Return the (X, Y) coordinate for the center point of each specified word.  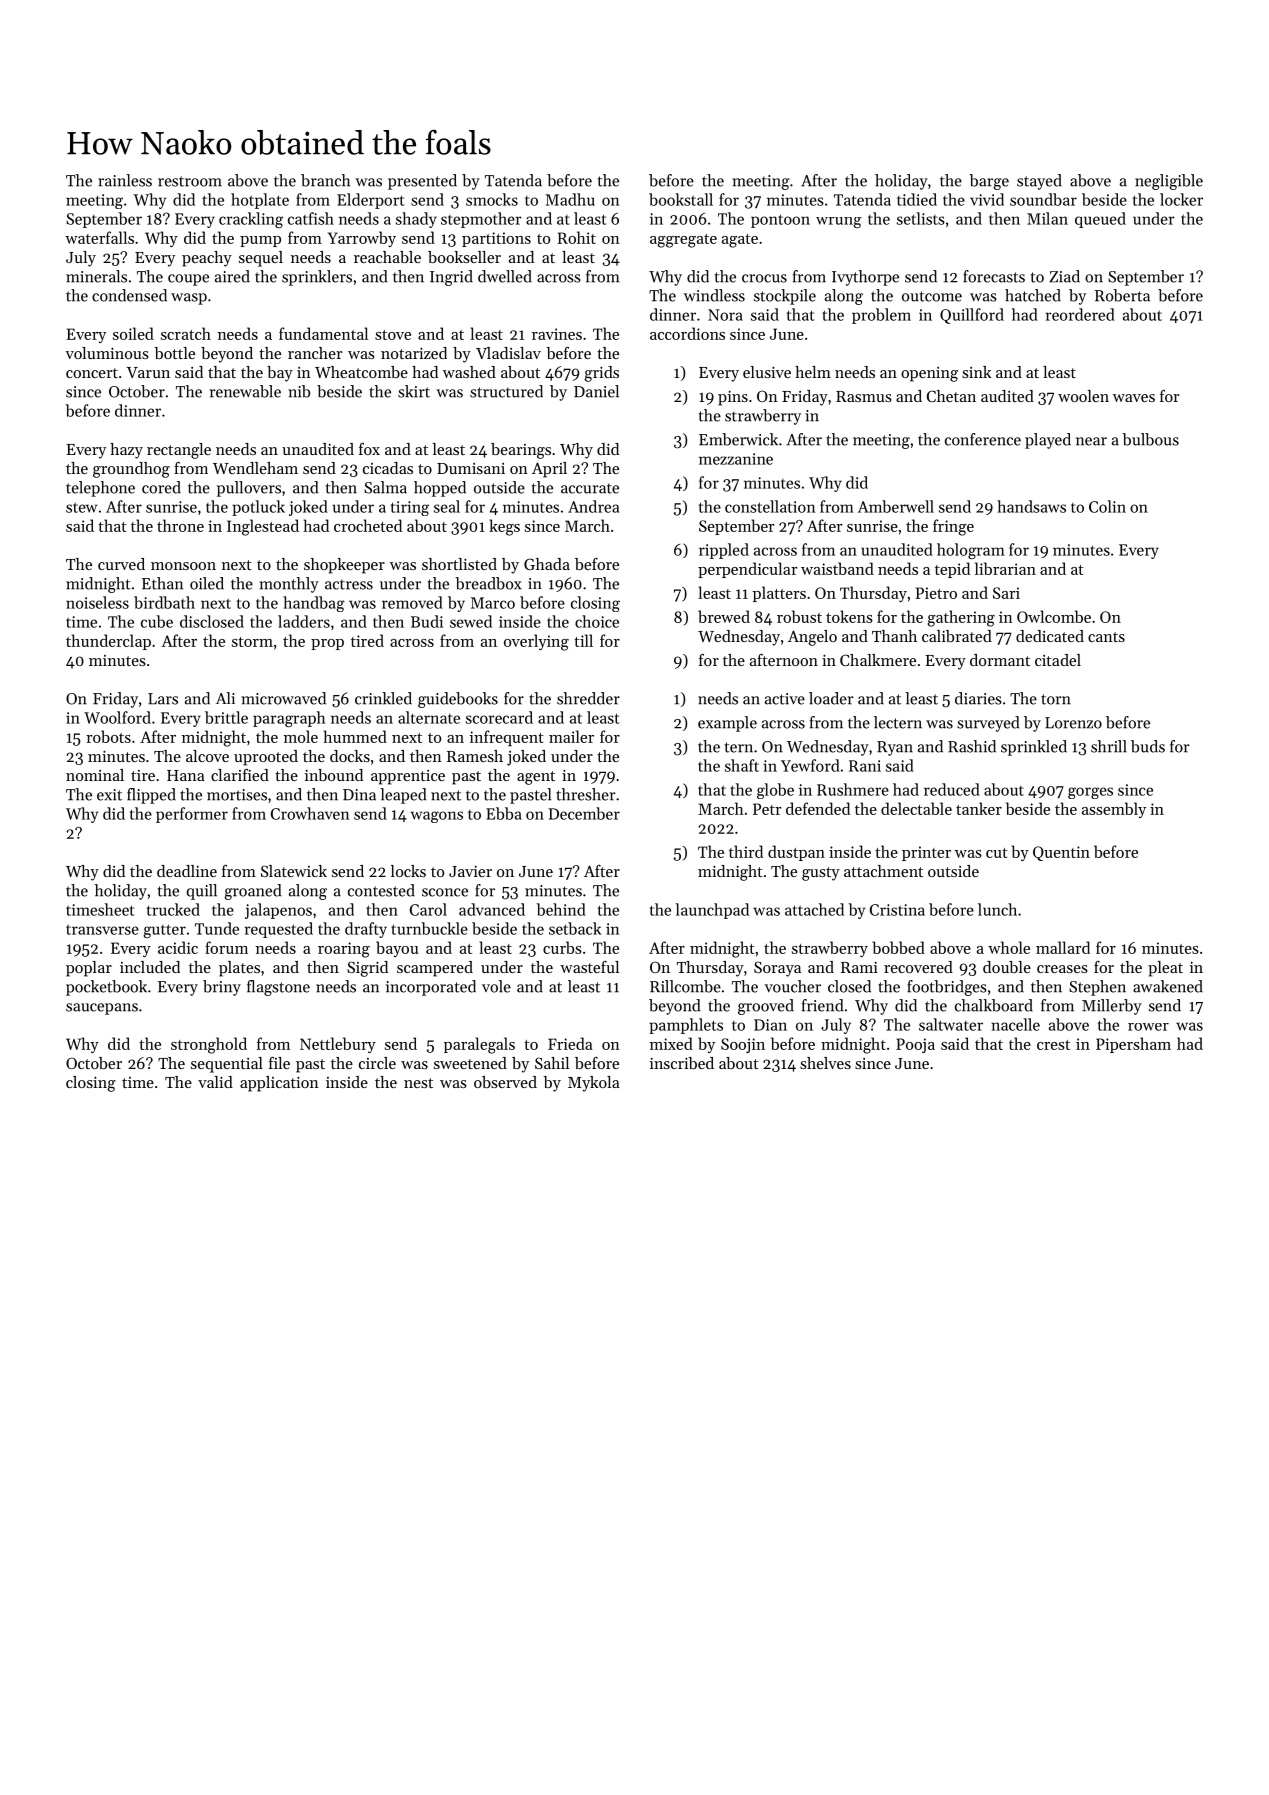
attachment (883, 871)
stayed (1039, 182)
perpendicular (747, 570)
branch (325, 180)
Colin (1107, 506)
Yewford (810, 765)
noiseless (97, 602)
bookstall (681, 199)
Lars (163, 699)
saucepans (102, 1009)
